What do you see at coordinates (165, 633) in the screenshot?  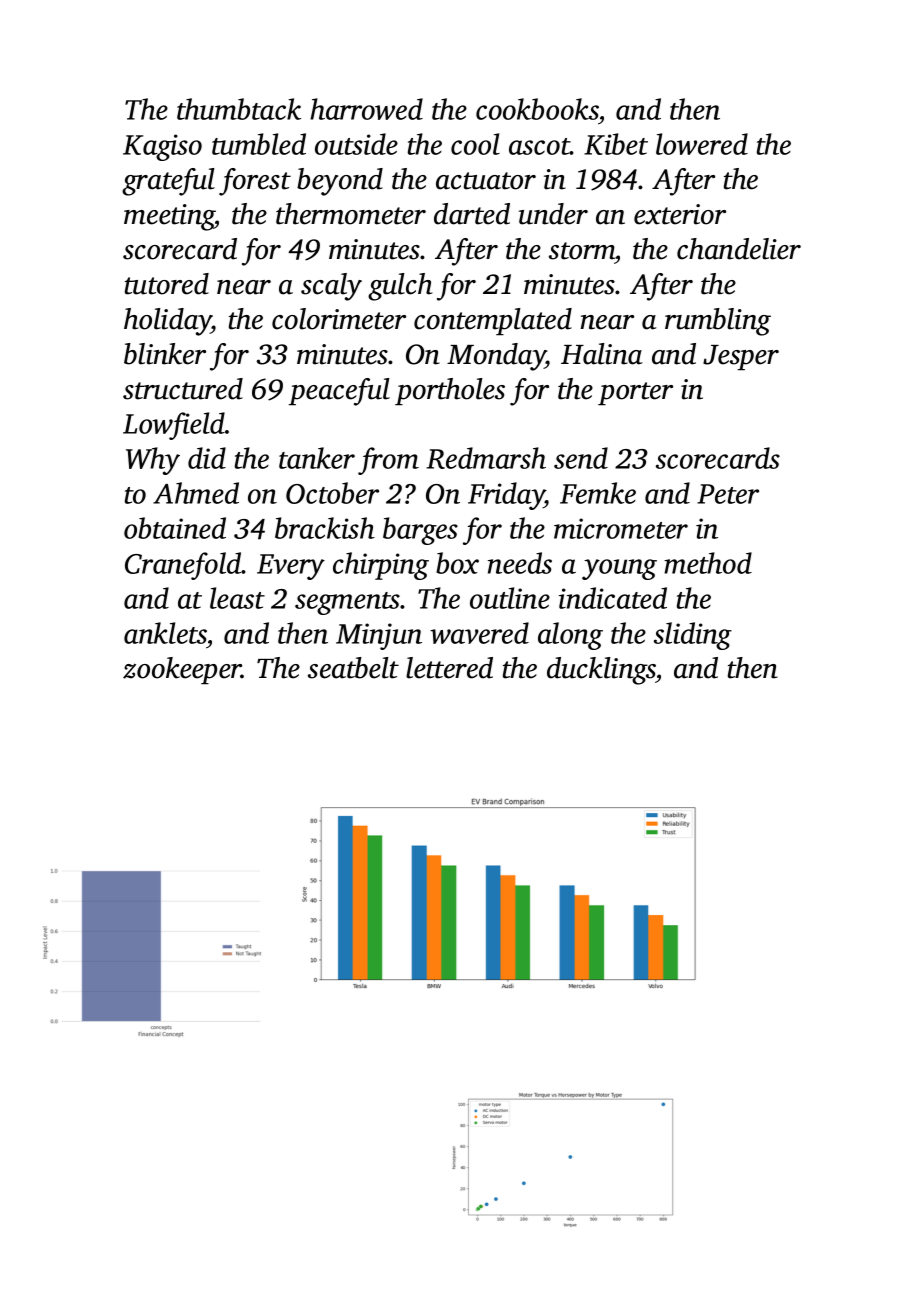 I see `anklets` at bounding box center [165, 633].
